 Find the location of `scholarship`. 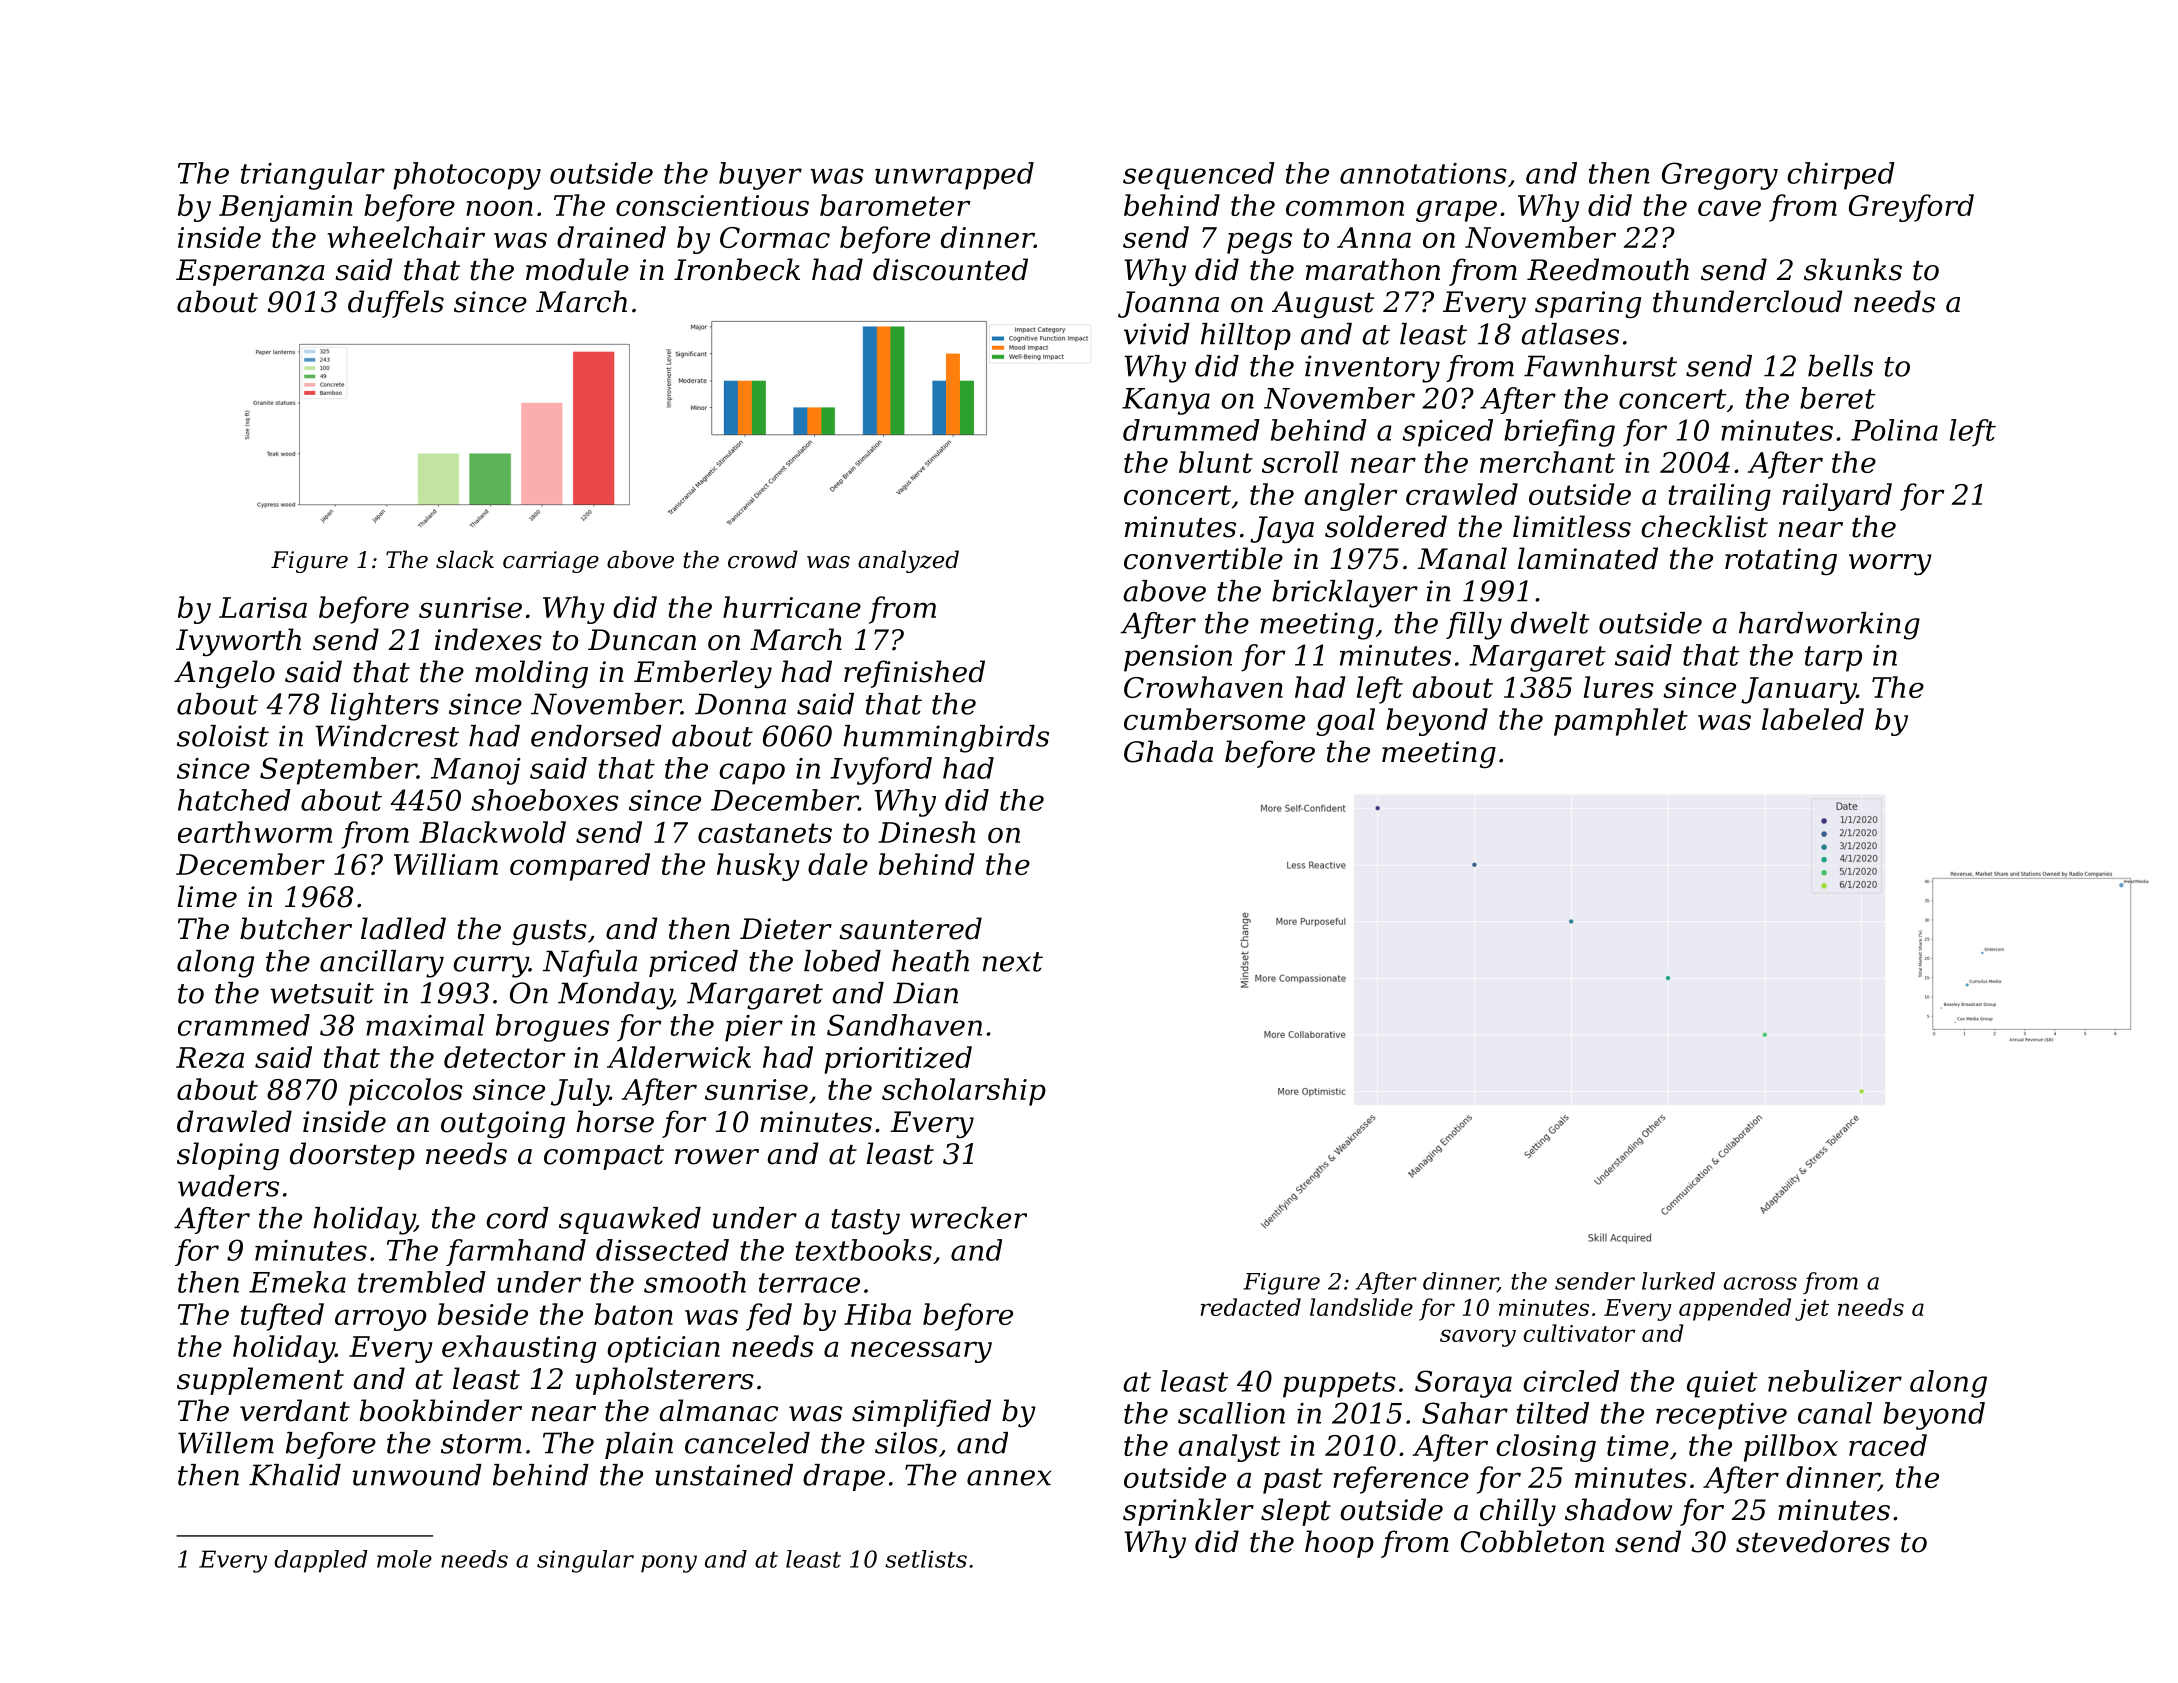

scholarship is located at coordinates (964, 1092).
